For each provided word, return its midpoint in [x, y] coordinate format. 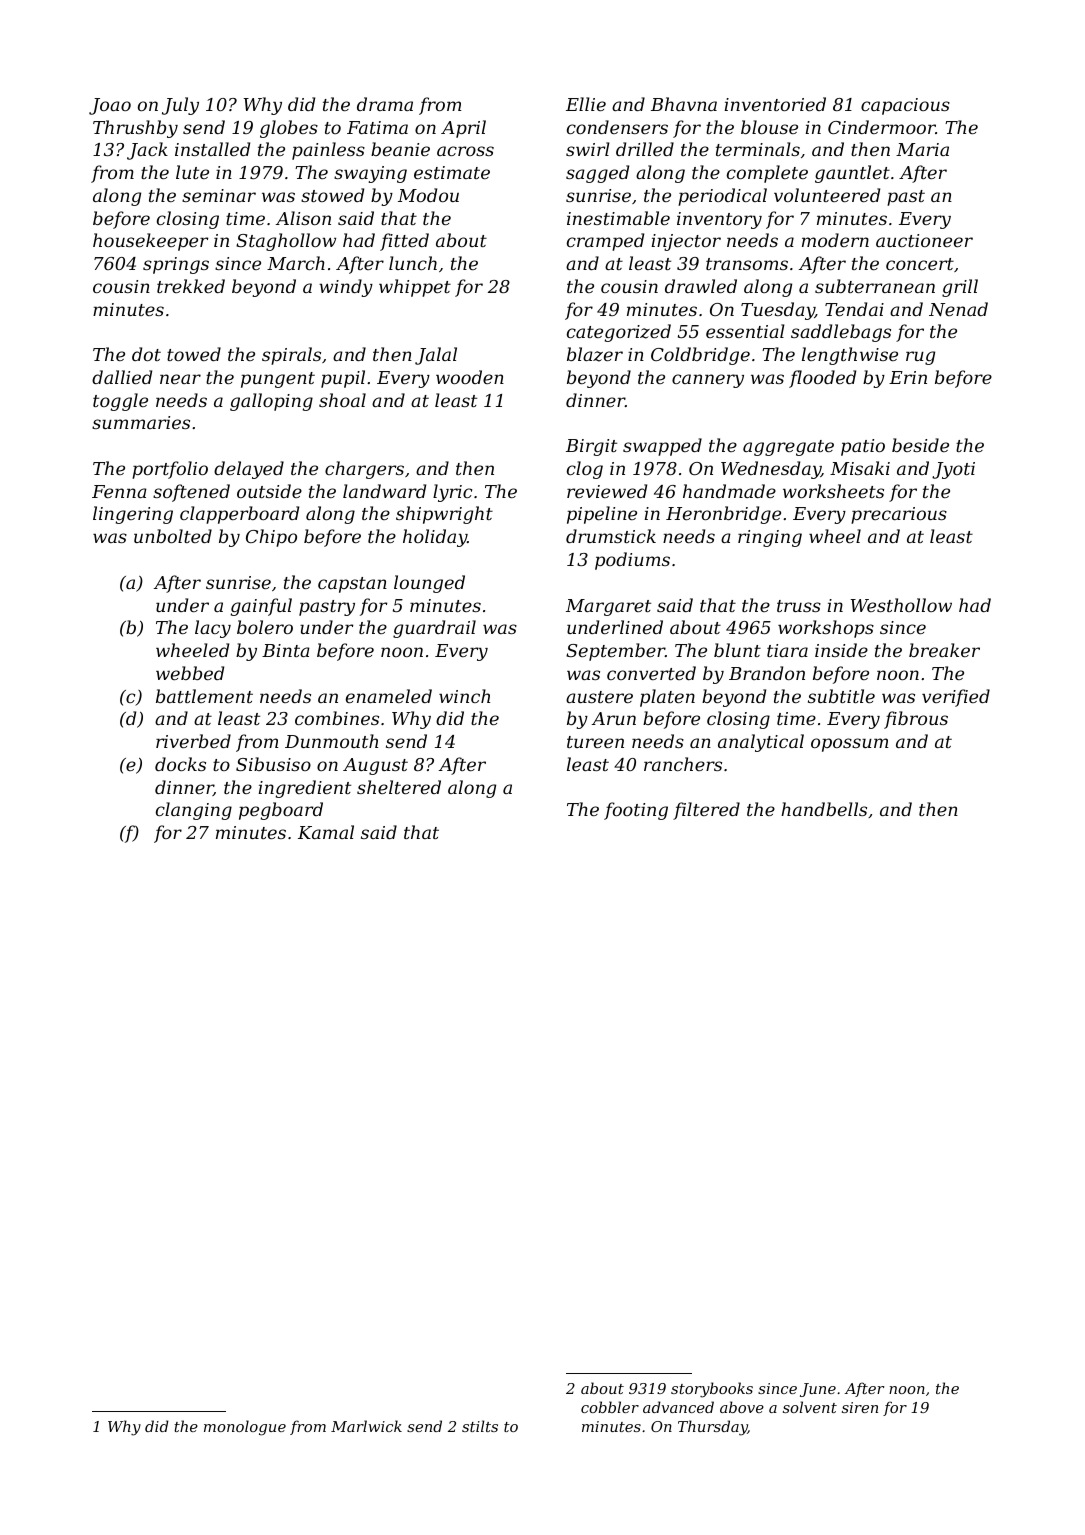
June [818, 1390]
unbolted [173, 536]
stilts [480, 1426]
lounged [429, 584]
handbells [824, 809]
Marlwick [366, 1426]
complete [767, 174]
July [180, 106]
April [463, 129]
